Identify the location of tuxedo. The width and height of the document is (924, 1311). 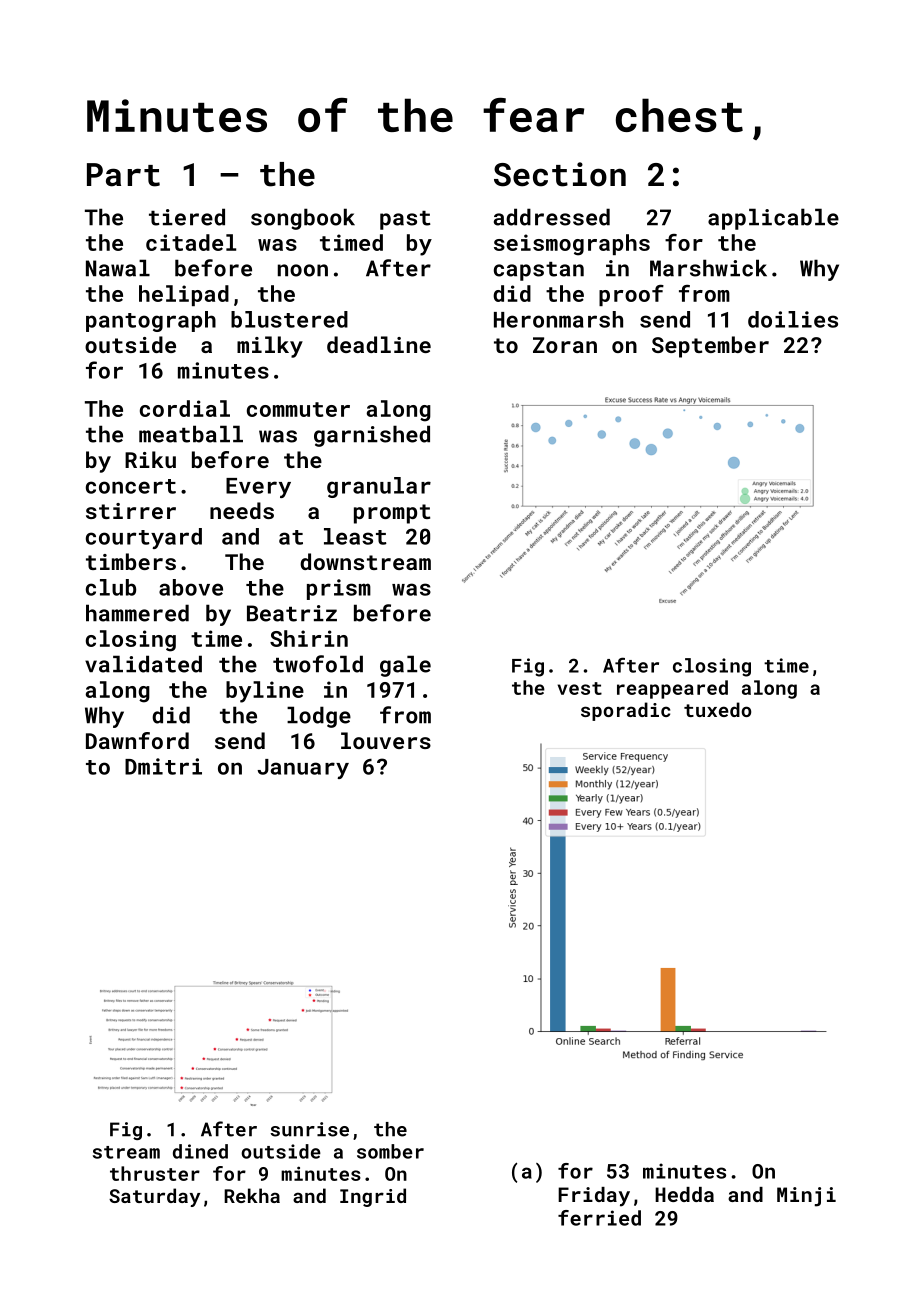
(717, 709).
